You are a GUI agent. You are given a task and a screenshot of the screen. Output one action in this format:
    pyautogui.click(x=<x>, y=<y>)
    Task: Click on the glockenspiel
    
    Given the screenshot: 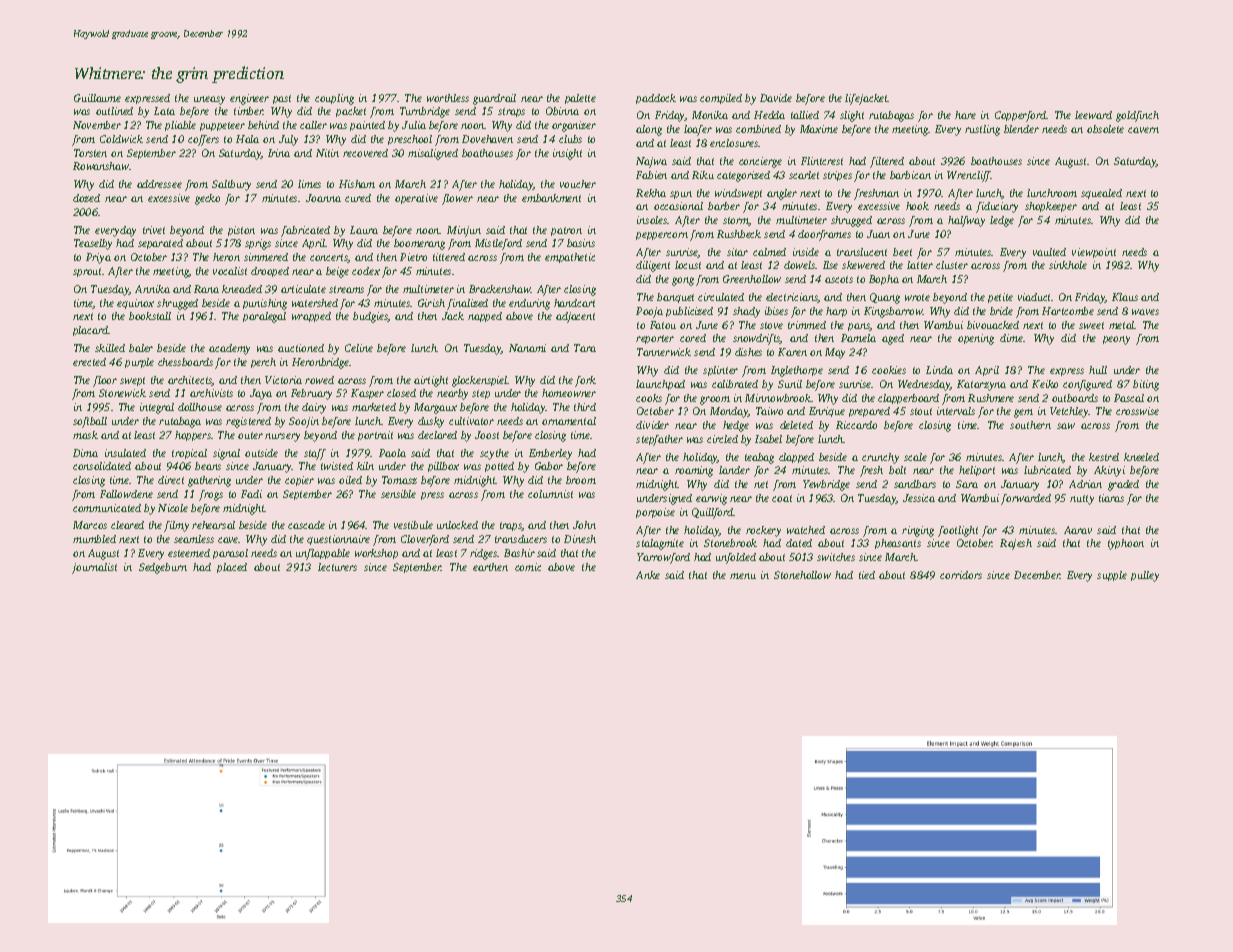 What is the action you would take?
    pyautogui.click(x=480, y=381)
